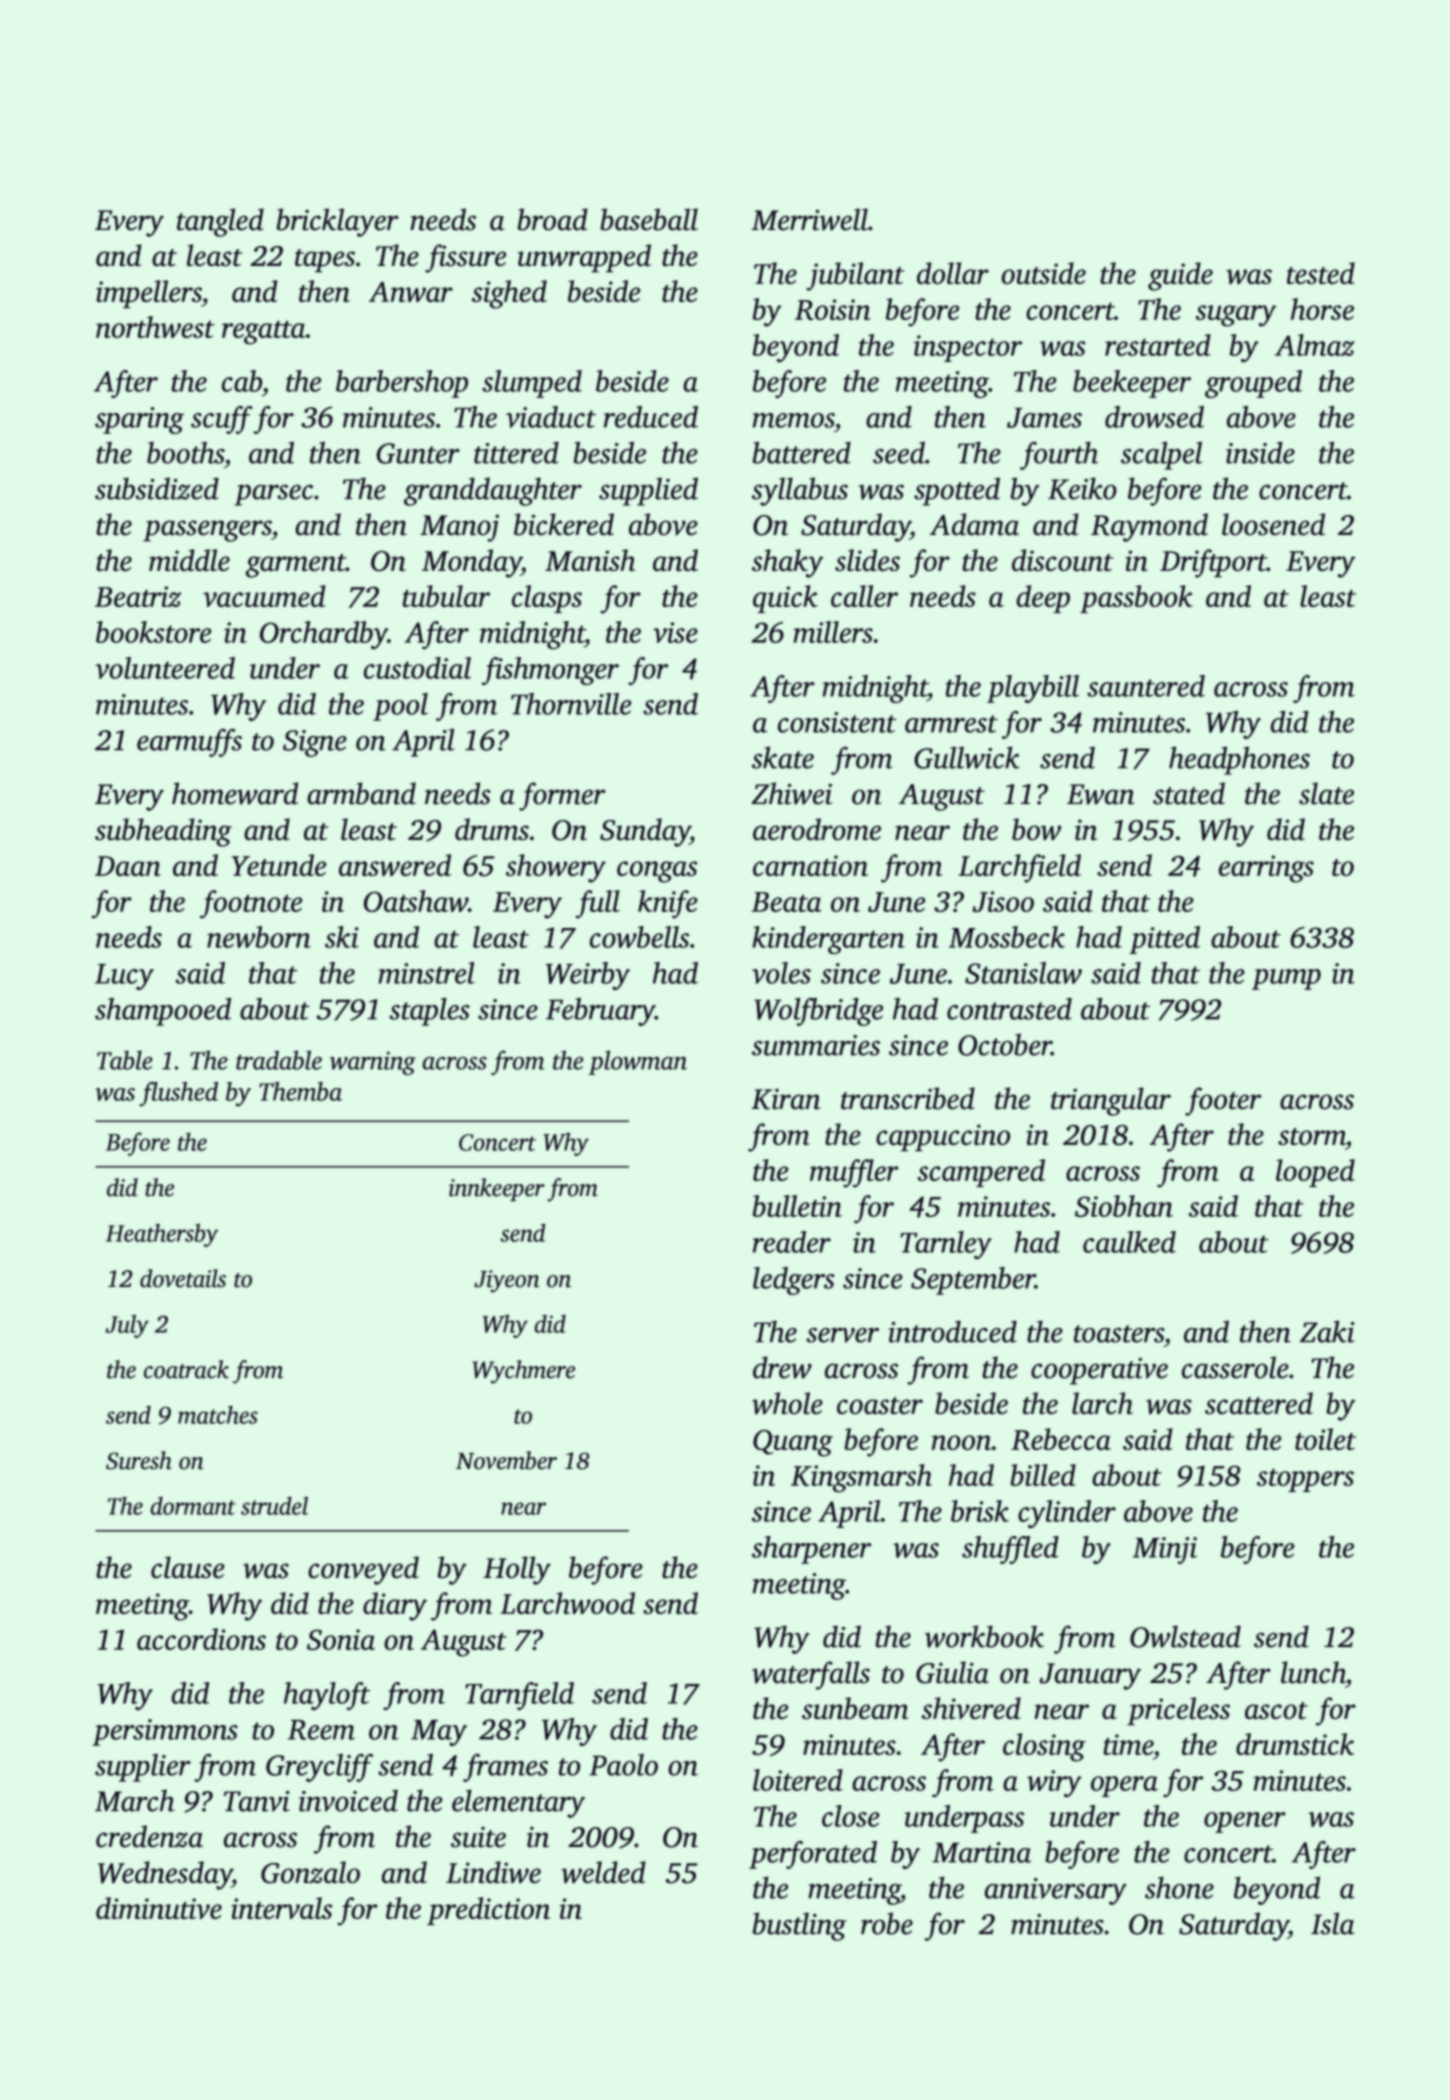  What do you see at coordinates (833, 309) in the screenshot?
I see `Roisin` at bounding box center [833, 309].
